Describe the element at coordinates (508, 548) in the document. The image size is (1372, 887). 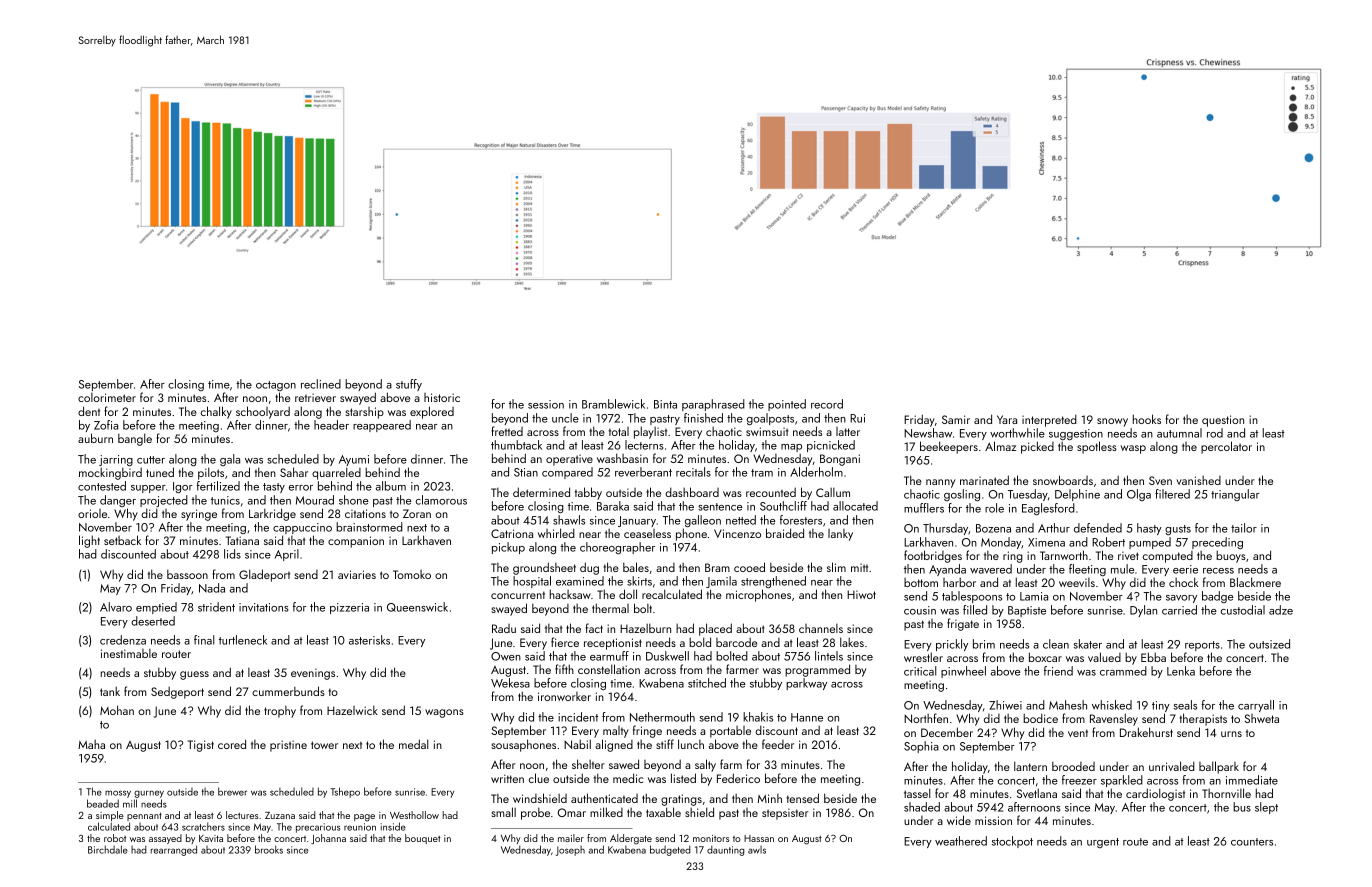
I see `pickup` at that location.
